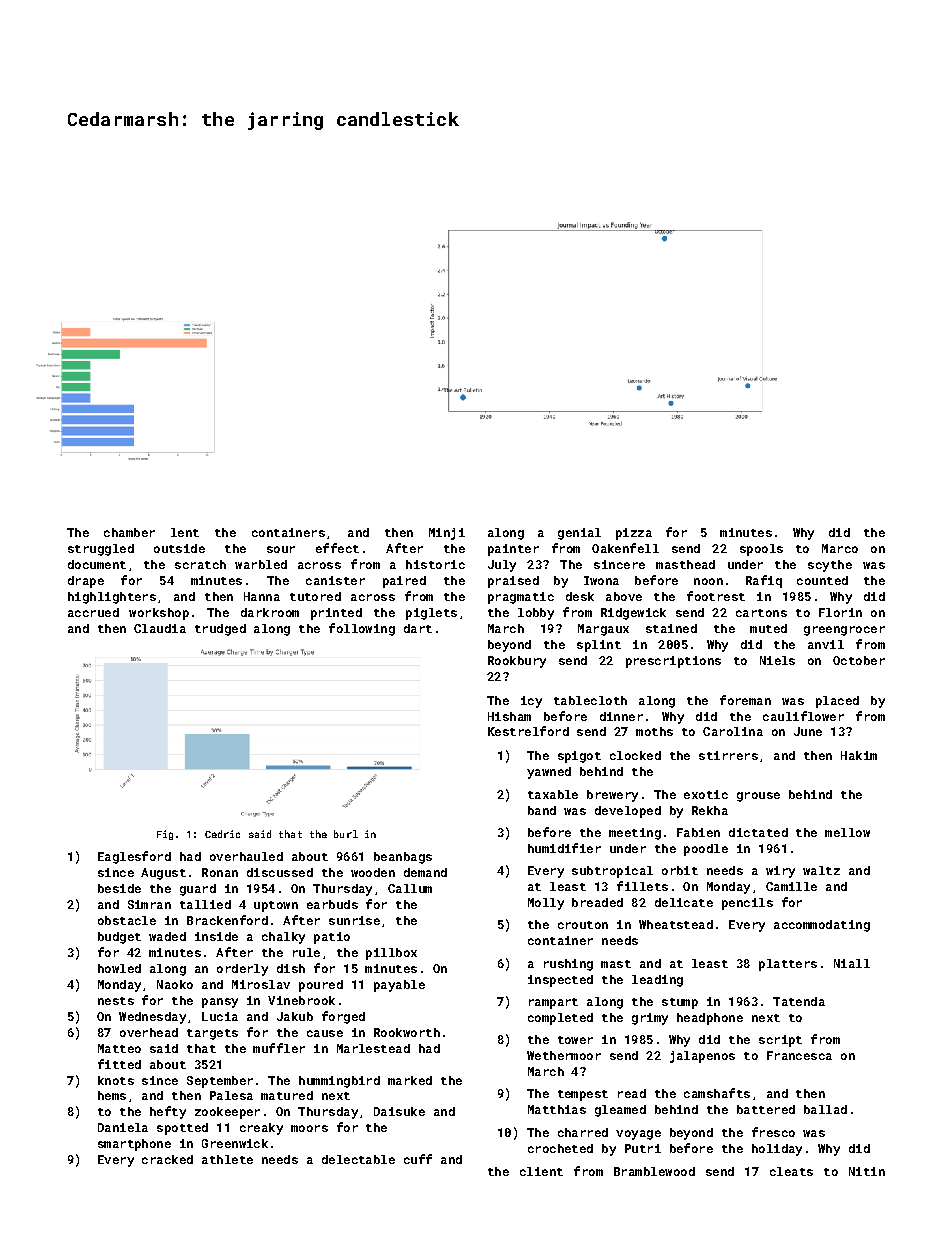  I want to click on Bramblewood, so click(654, 1171).
